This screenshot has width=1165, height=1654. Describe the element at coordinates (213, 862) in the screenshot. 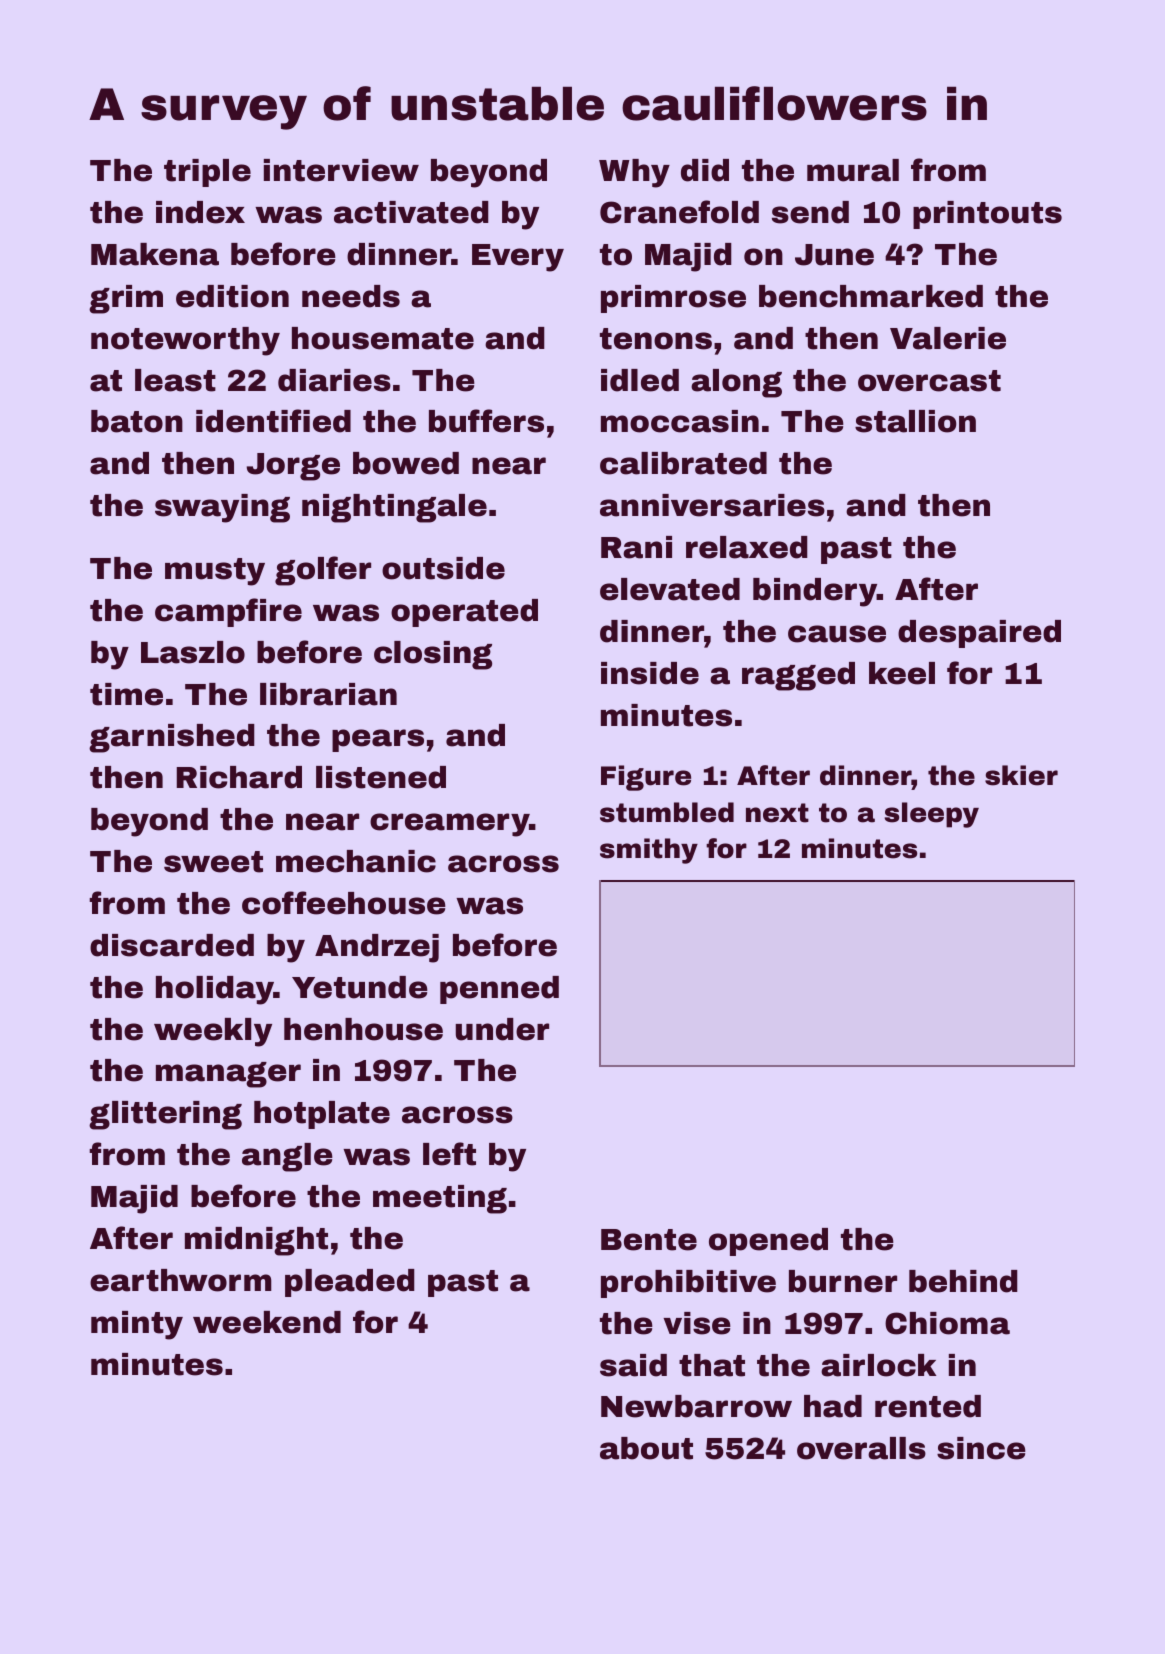

I see `sweet` at that location.
